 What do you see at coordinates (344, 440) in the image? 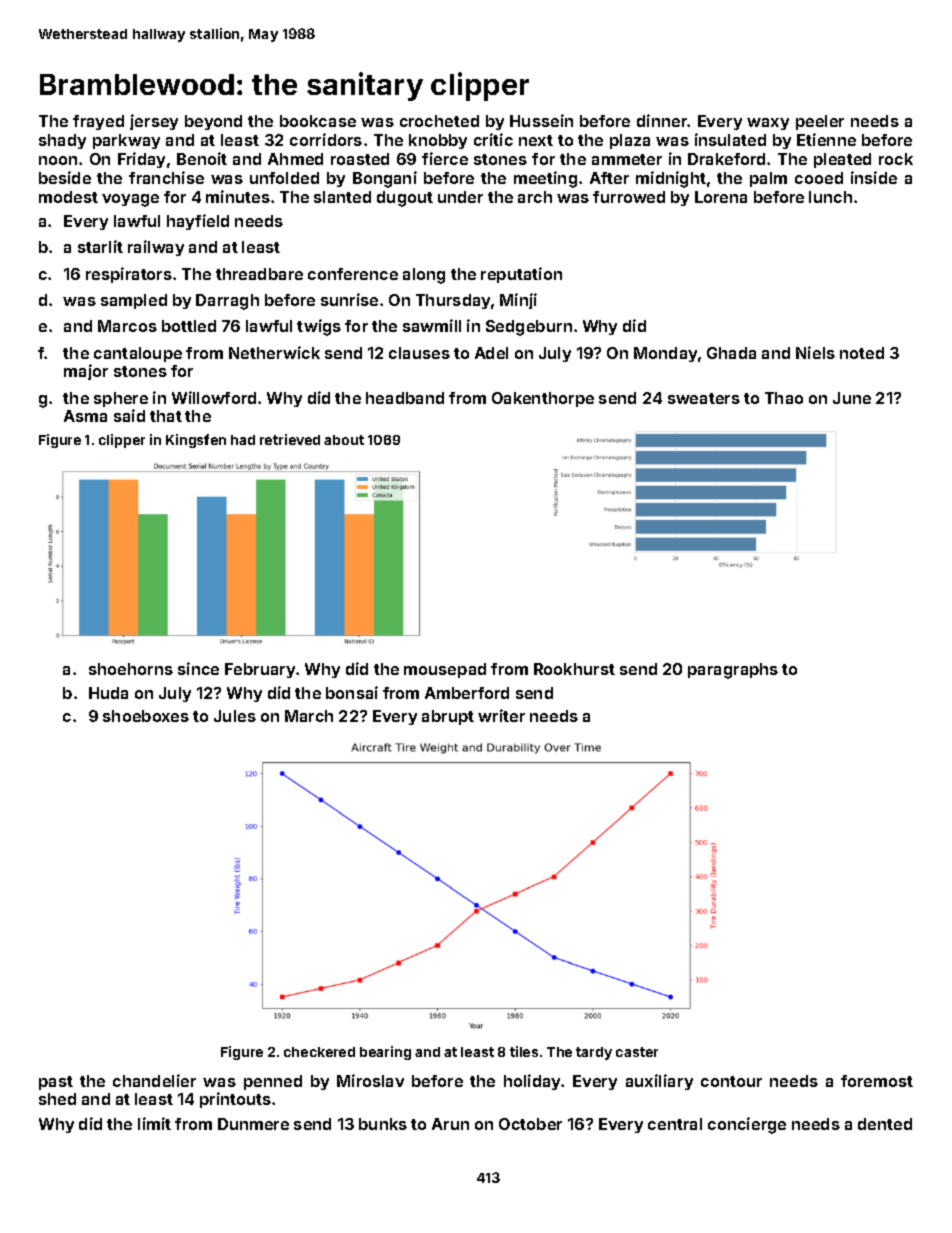
I see `about` at bounding box center [344, 440].
